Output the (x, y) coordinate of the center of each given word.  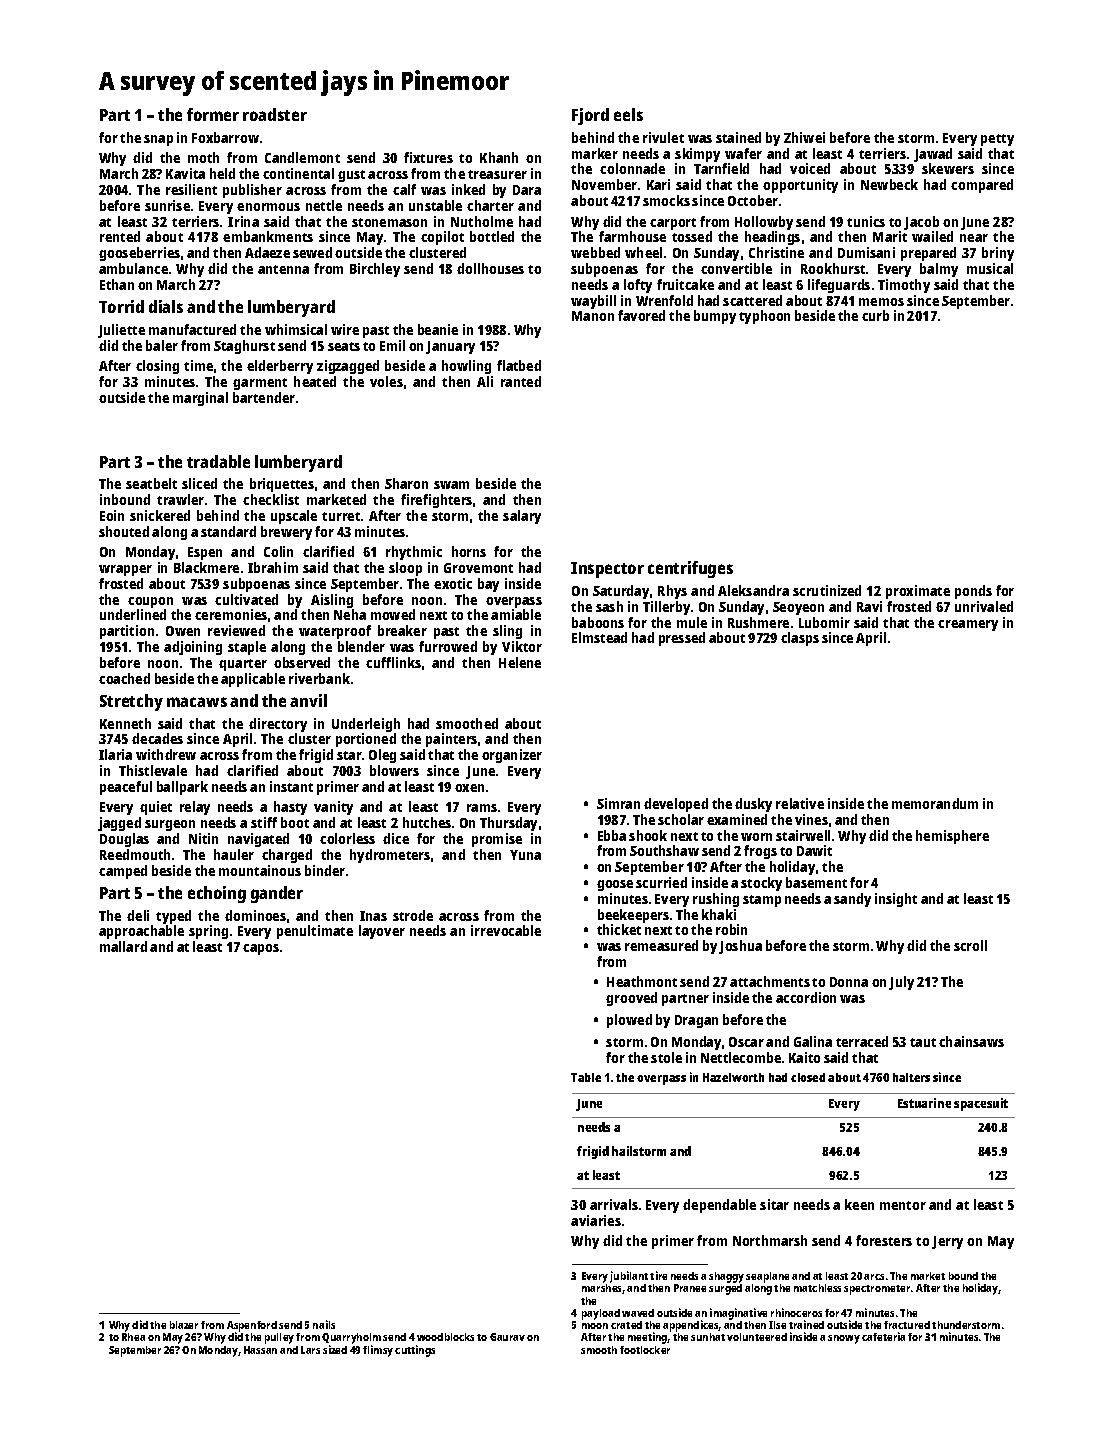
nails (324, 1324)
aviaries (596, 1220)
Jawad (933, 155)
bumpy (715, 317)
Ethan (117, 284)
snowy (844, 1339)
